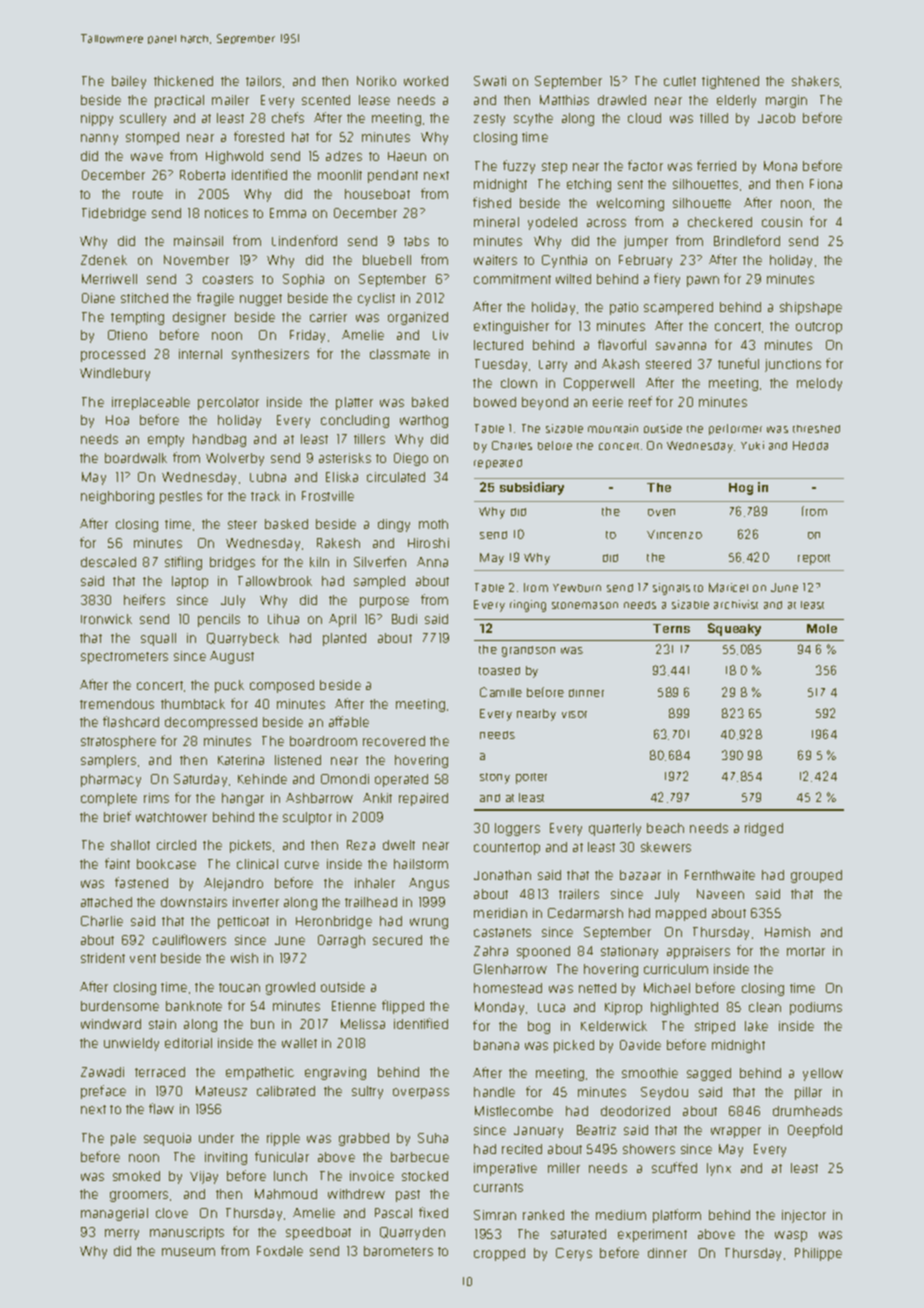 This screenshot has height=1308, width=924. I want to click on beach, so click(665, 828).
